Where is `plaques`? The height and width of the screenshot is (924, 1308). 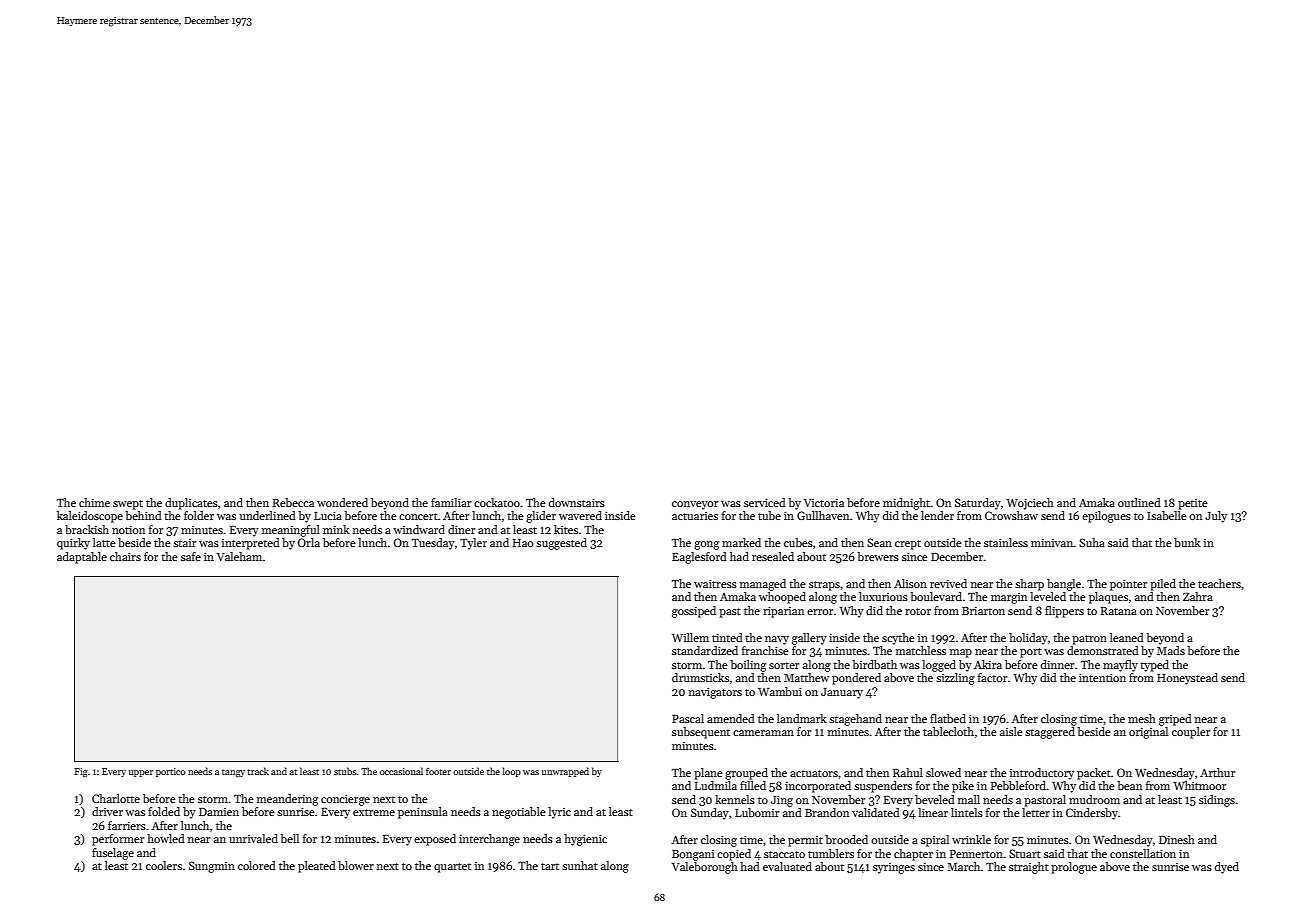 plaques is located at coordinates (1108, 598).
